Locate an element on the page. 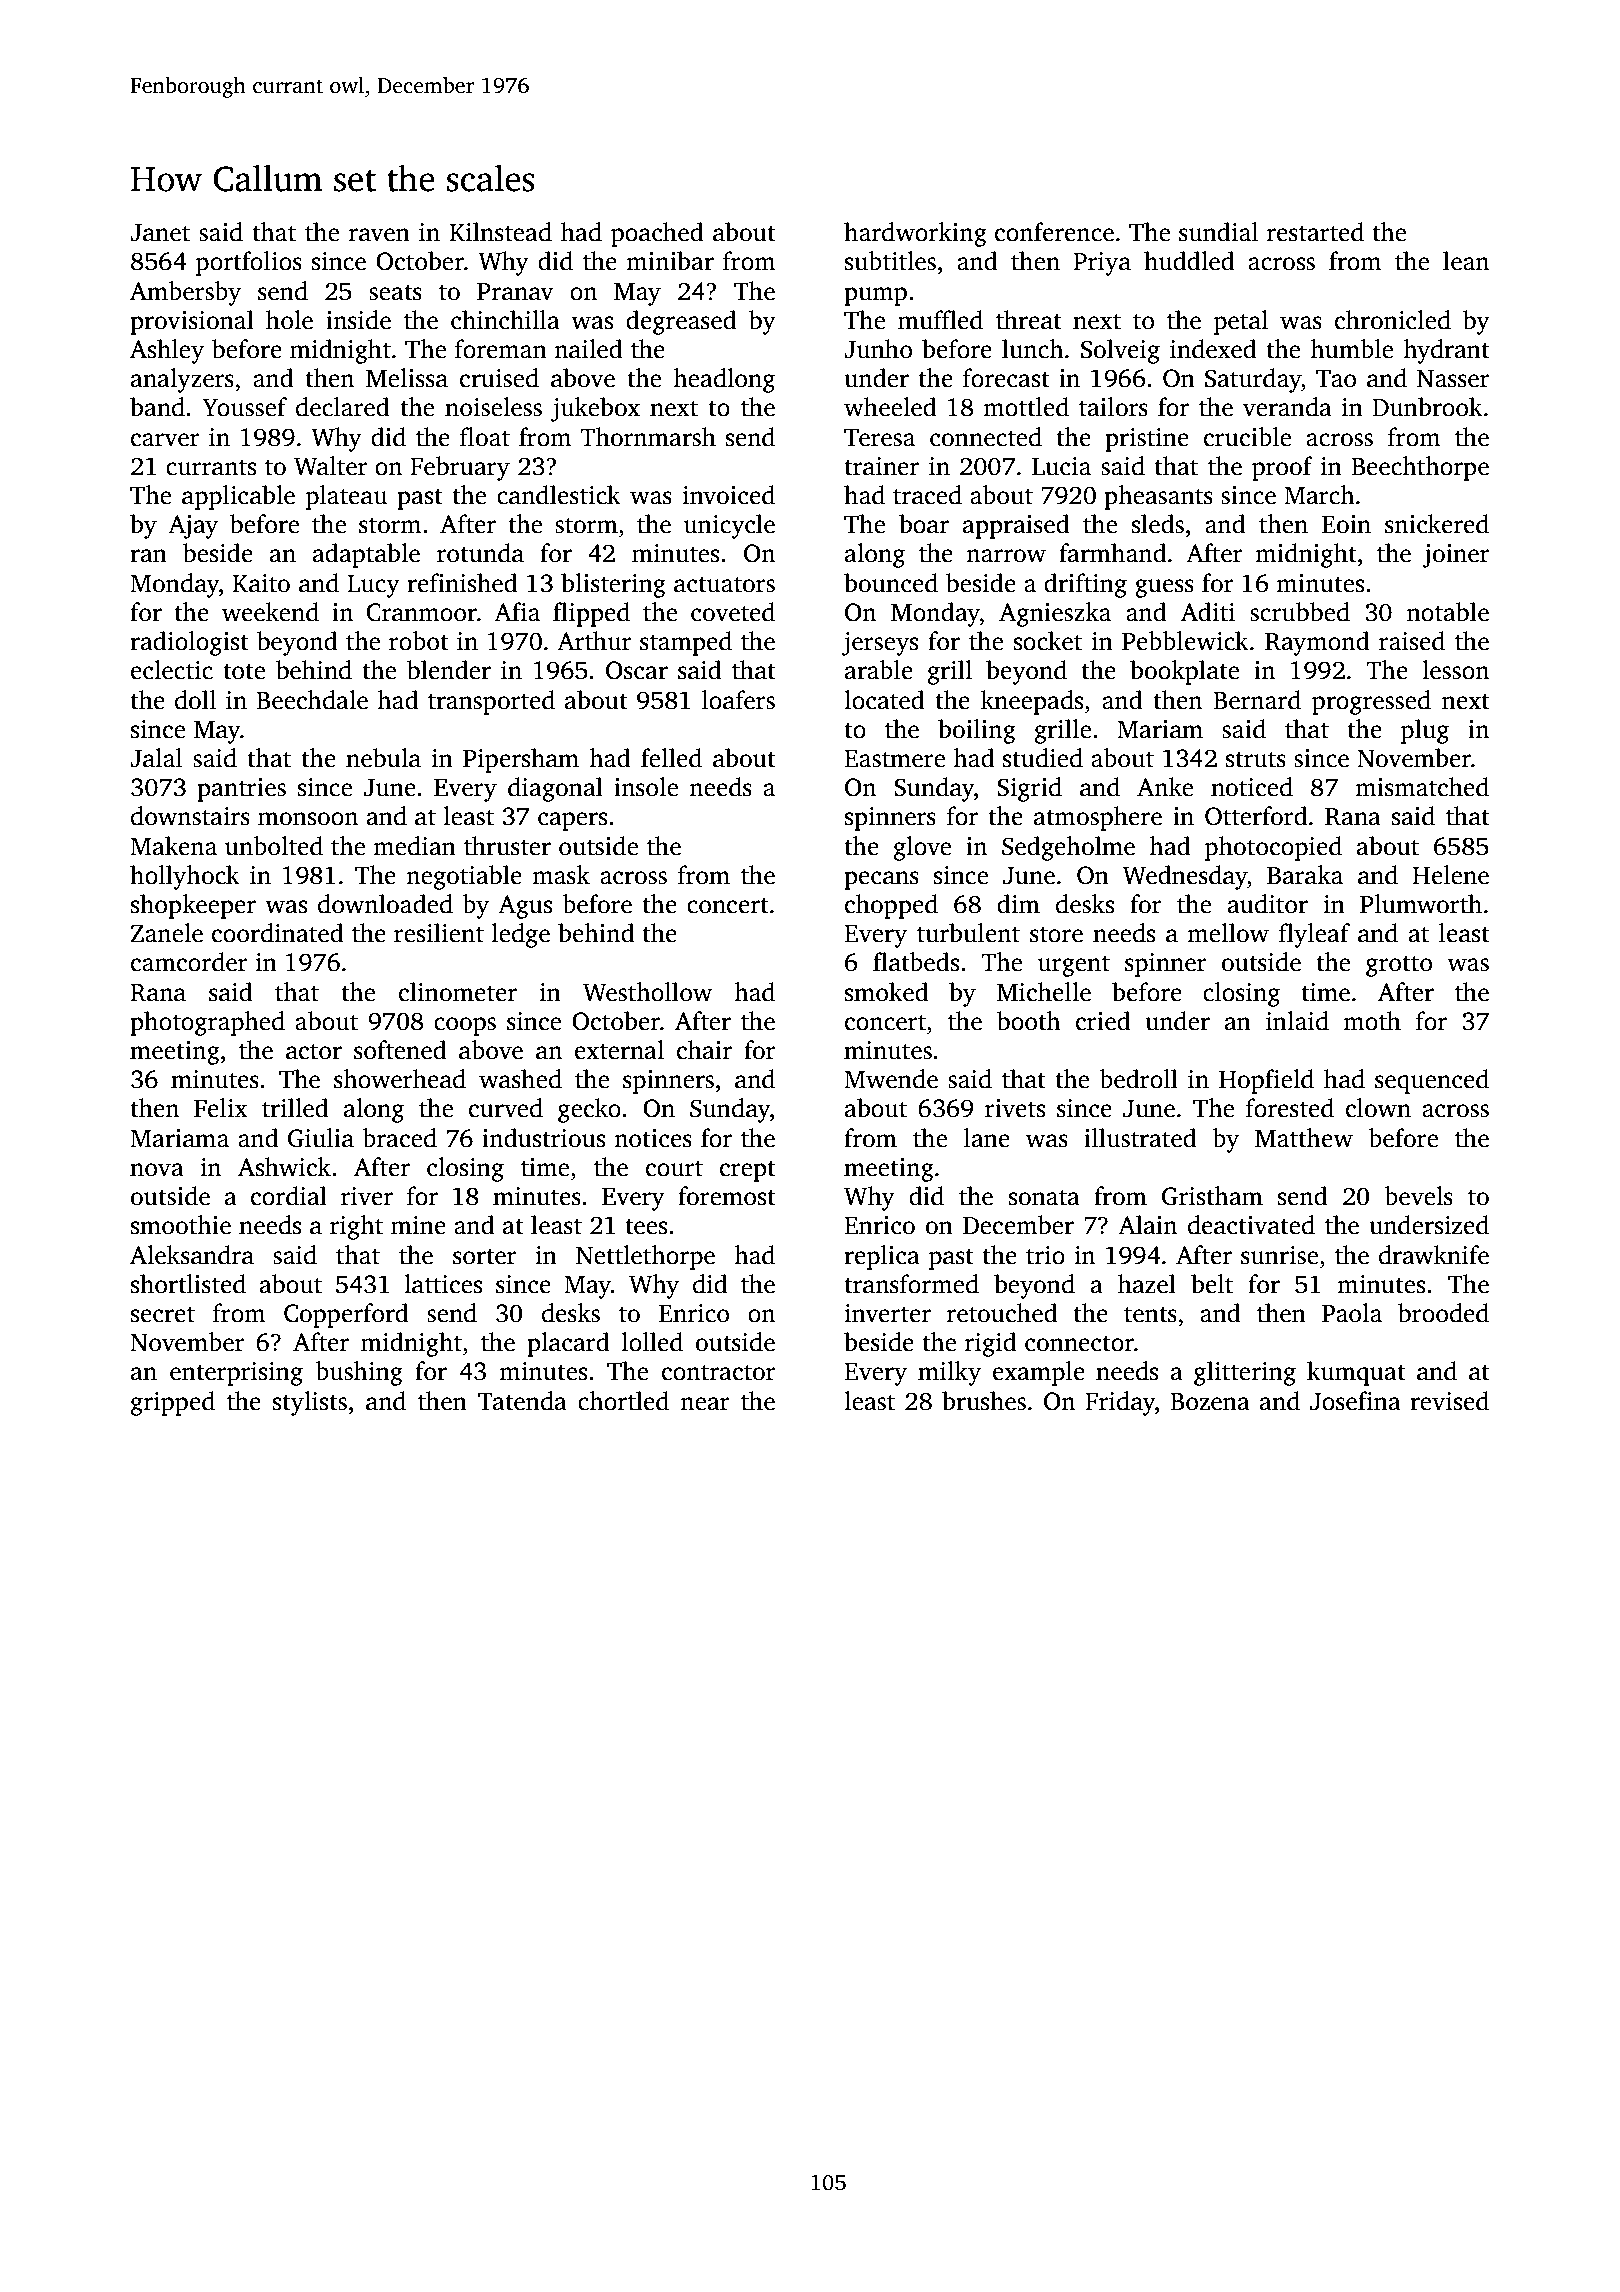 The image size is (1620, 2292). photographed is located at coordinates (207, 1023).
